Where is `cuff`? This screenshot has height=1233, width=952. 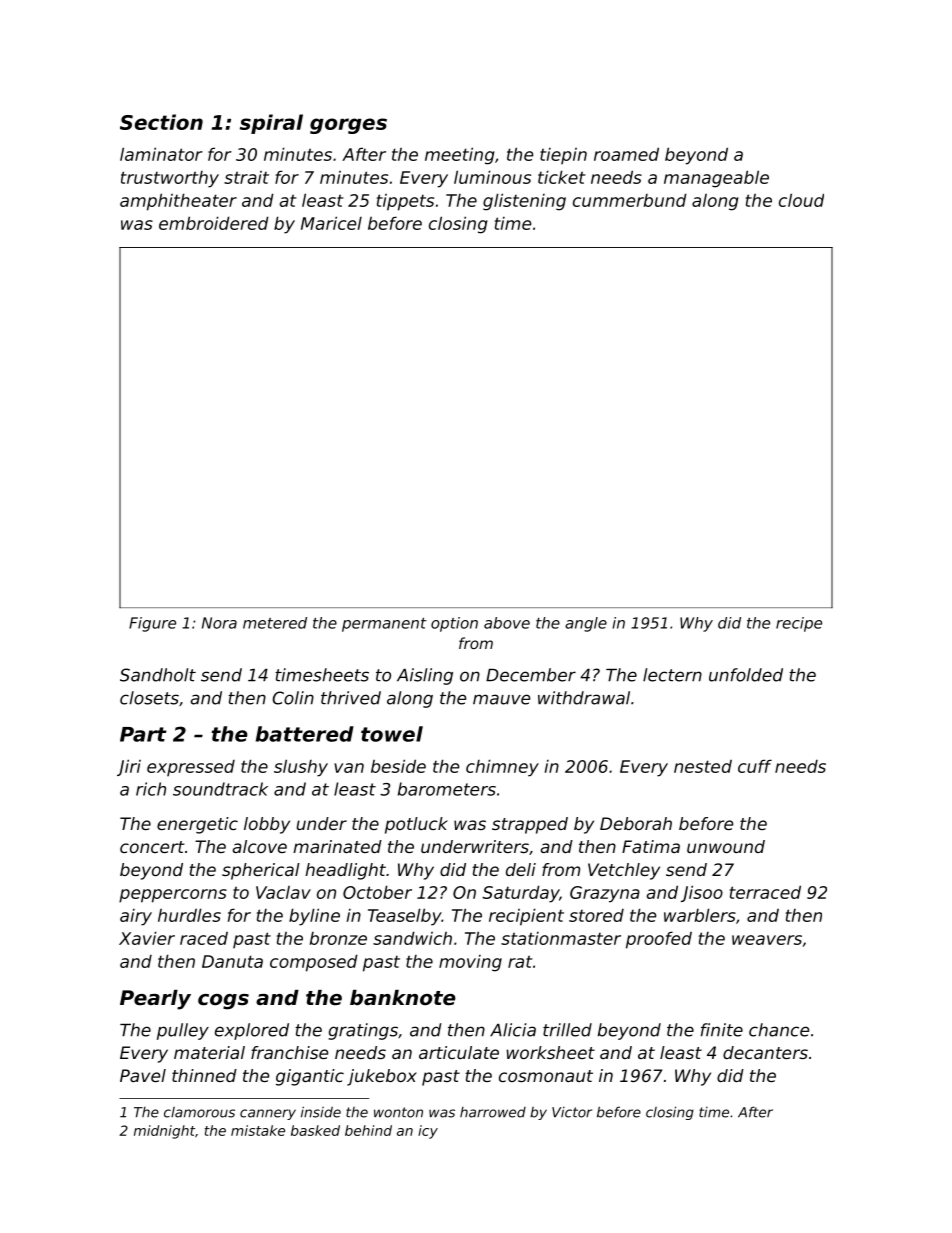
cuff is located at coordinates (755, 766).
